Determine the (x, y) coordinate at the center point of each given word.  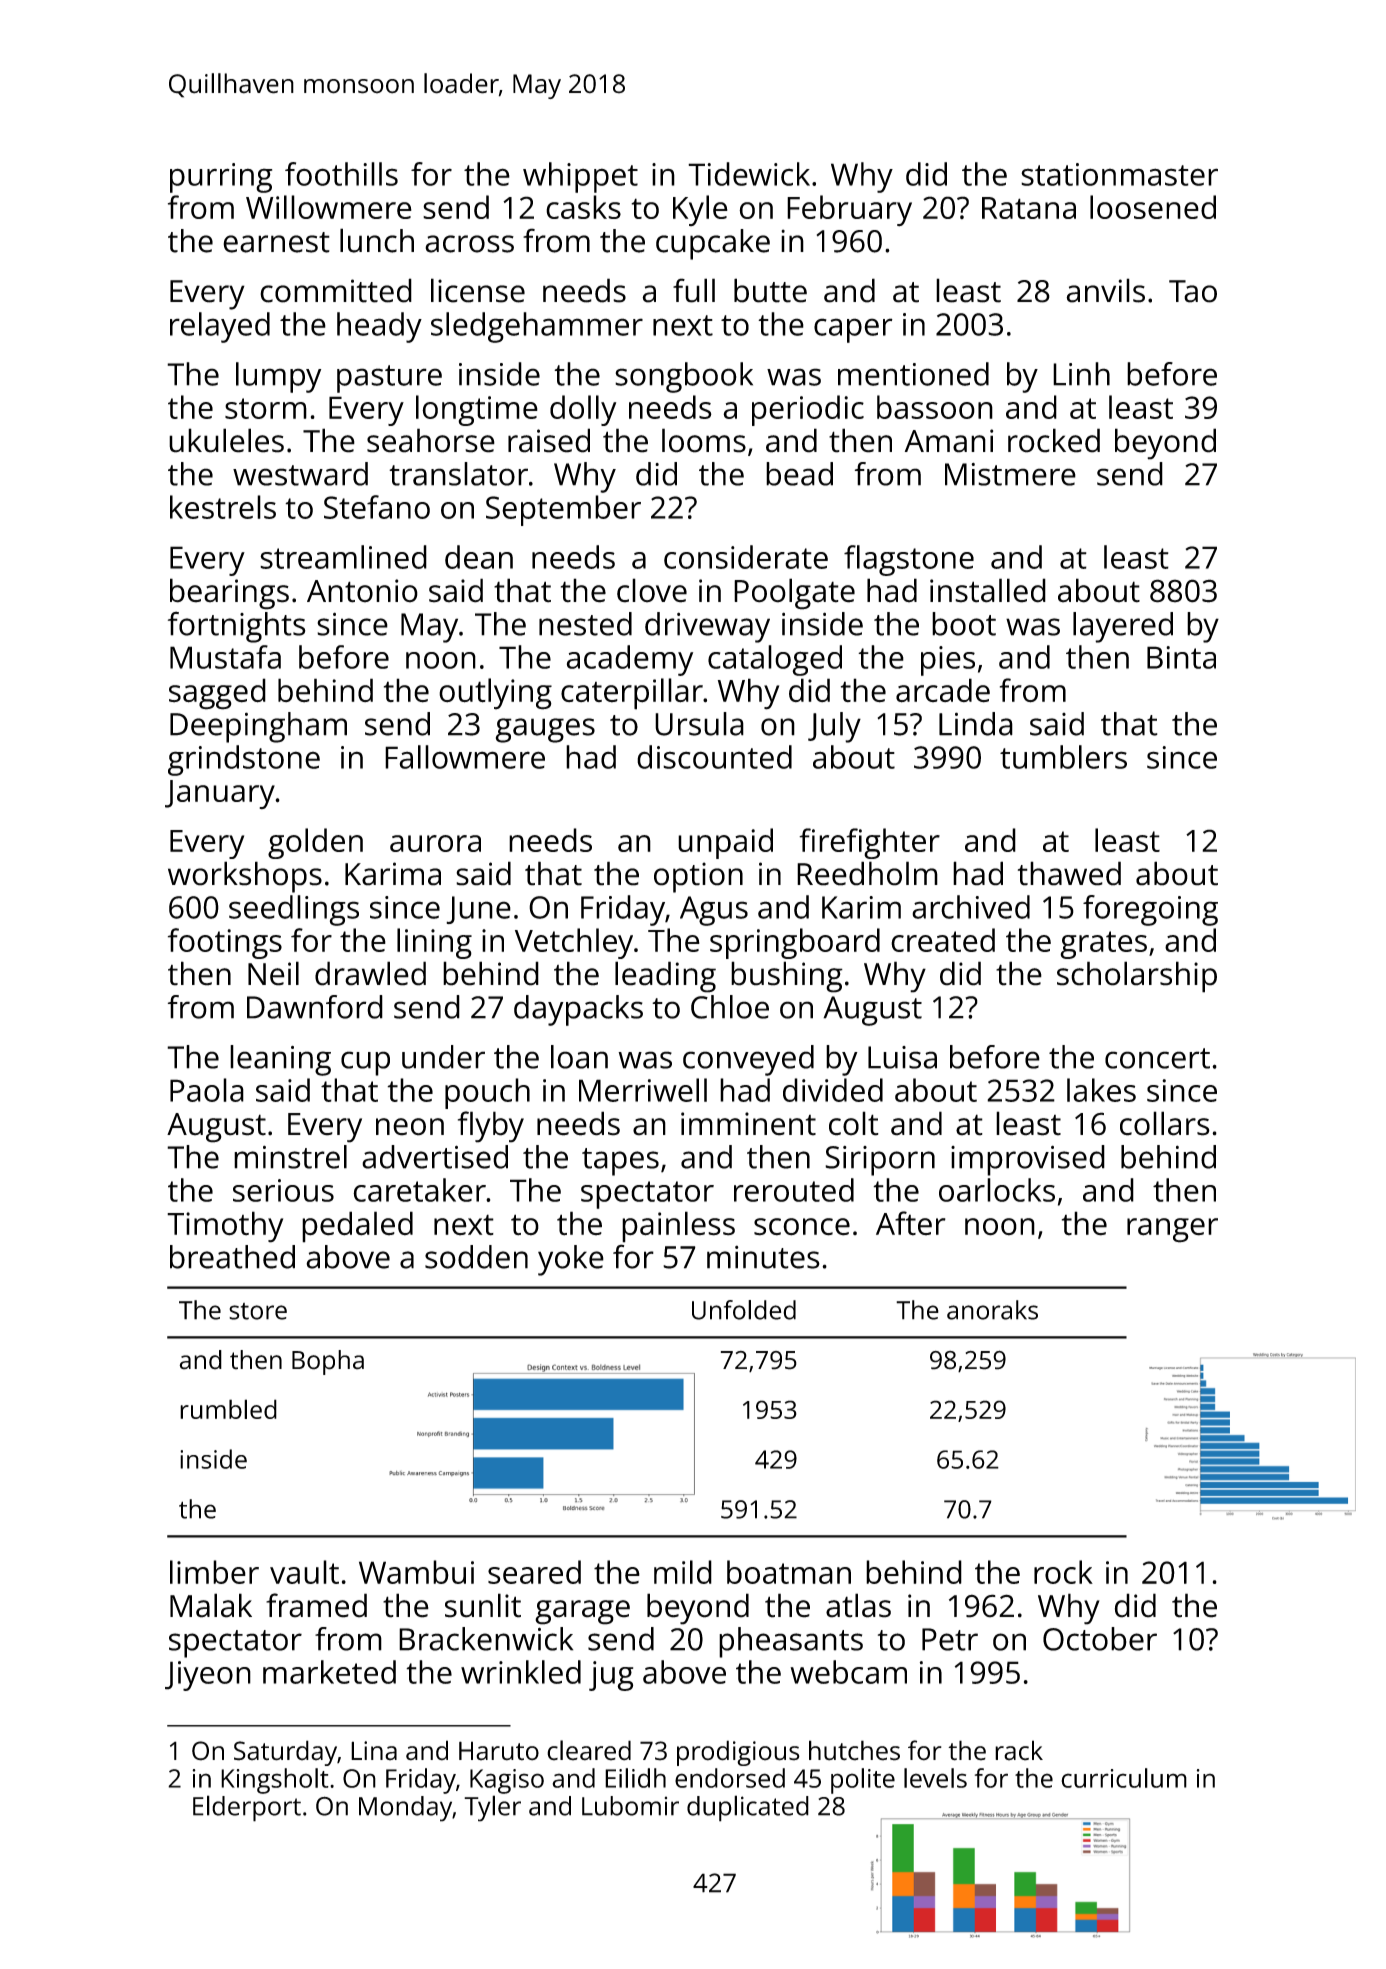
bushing (787, 977)
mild (683, 1572)
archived (971, 907)
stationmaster (1119, 174)
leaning (280, 1060)
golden (315, 843)
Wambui (416, 1572)
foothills (341, 174)
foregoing (1150, 910)
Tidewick (749, 174)
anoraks (992, 1310)
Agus (714, 911)
